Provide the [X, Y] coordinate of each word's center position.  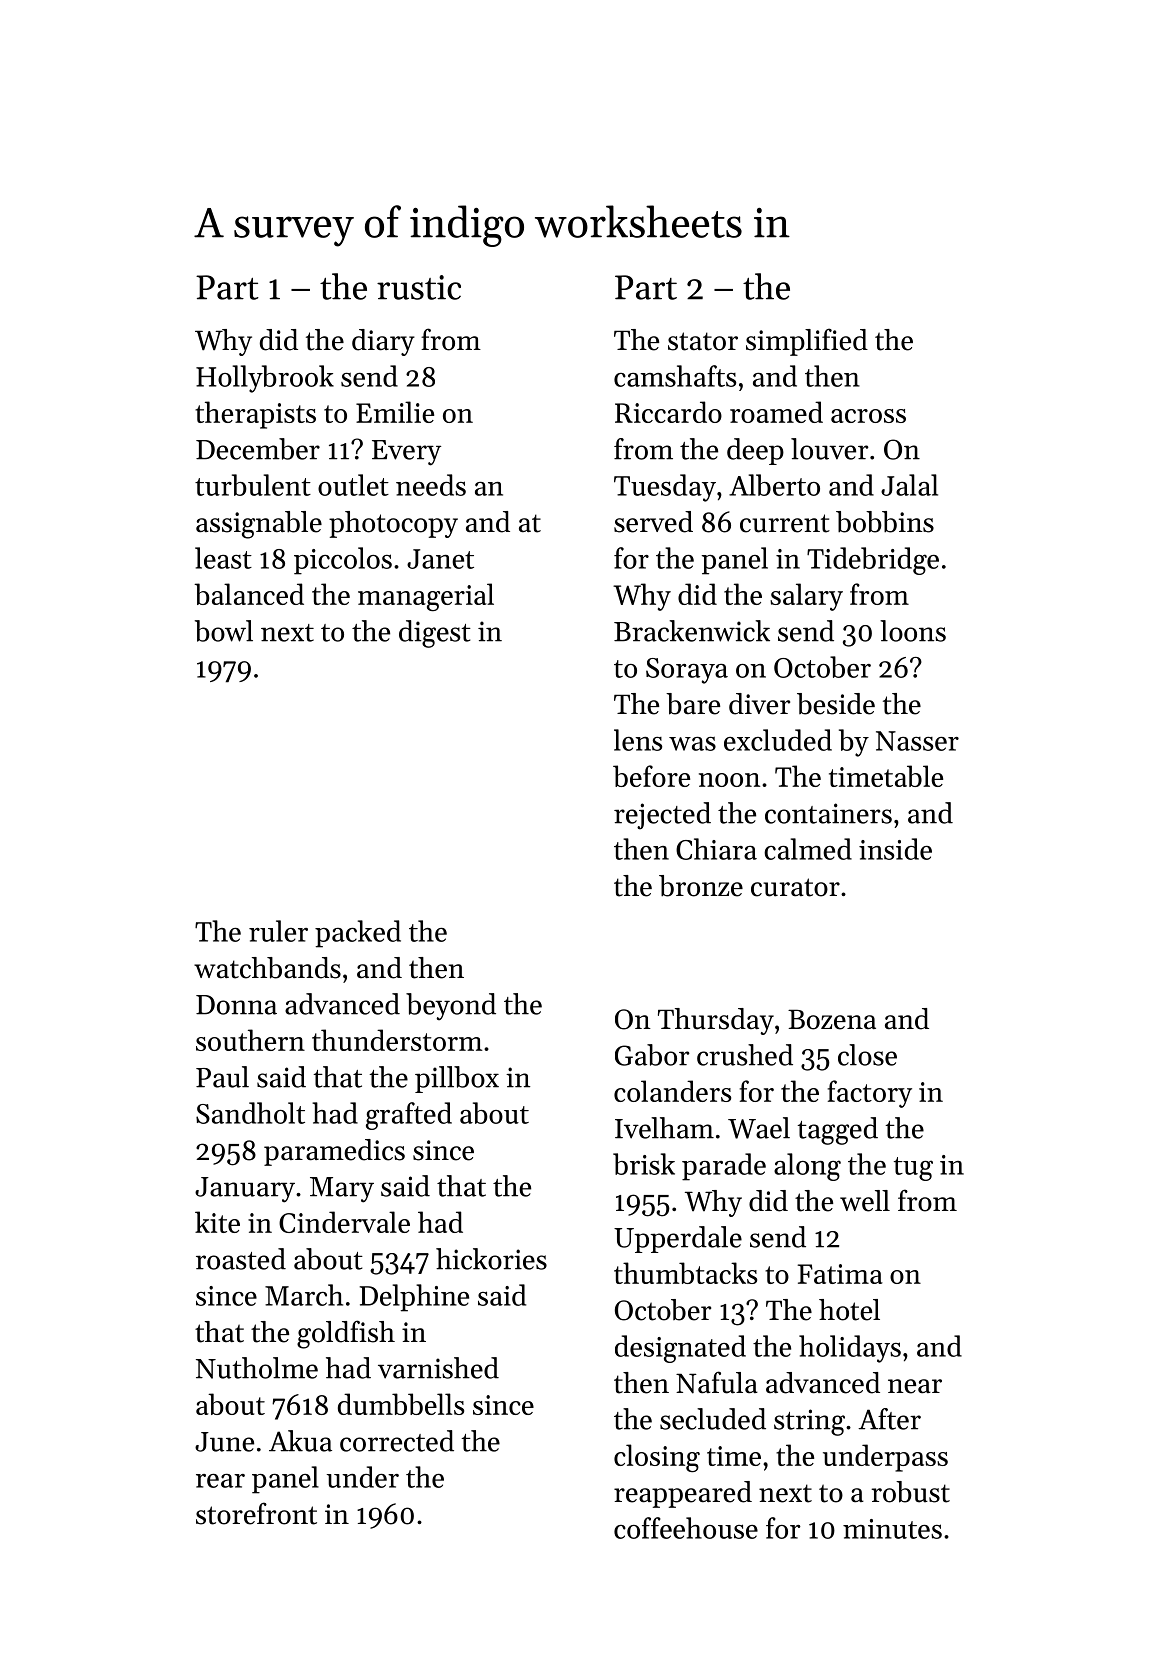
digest [435, 634]
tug [913, 1169]
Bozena [832, 1019]
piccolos [343, 561]
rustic [419, 287]
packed [358, 934]
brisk [644, 1164]
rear [220, 1481]
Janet [440, 559]
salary [806, 597]
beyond [451, 1007]
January [245, 1190]
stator [703, 341]
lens [638, 740]
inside [895, 849]
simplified [807, 342]
